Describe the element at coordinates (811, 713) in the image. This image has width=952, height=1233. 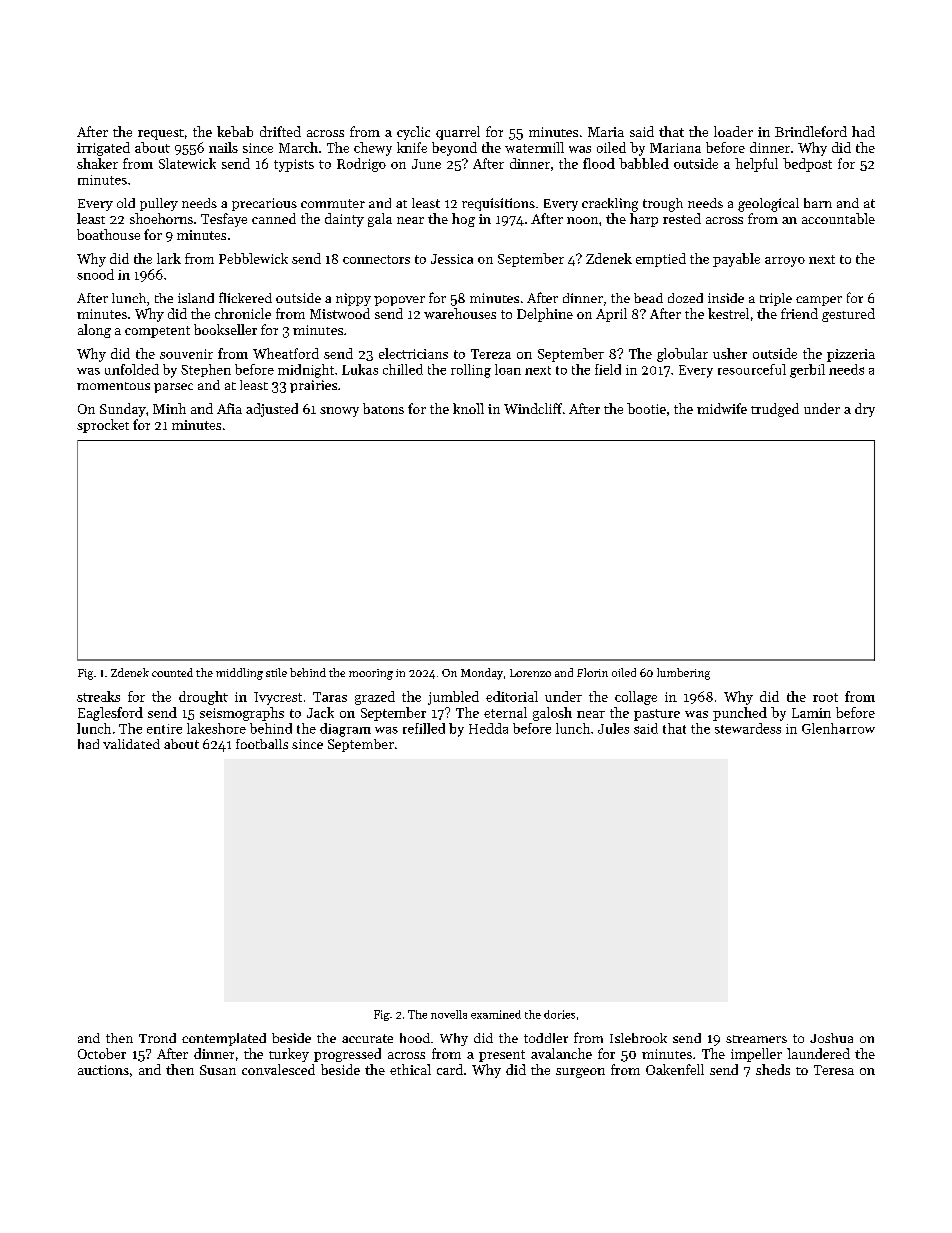
I see `Lamin` at that location.
